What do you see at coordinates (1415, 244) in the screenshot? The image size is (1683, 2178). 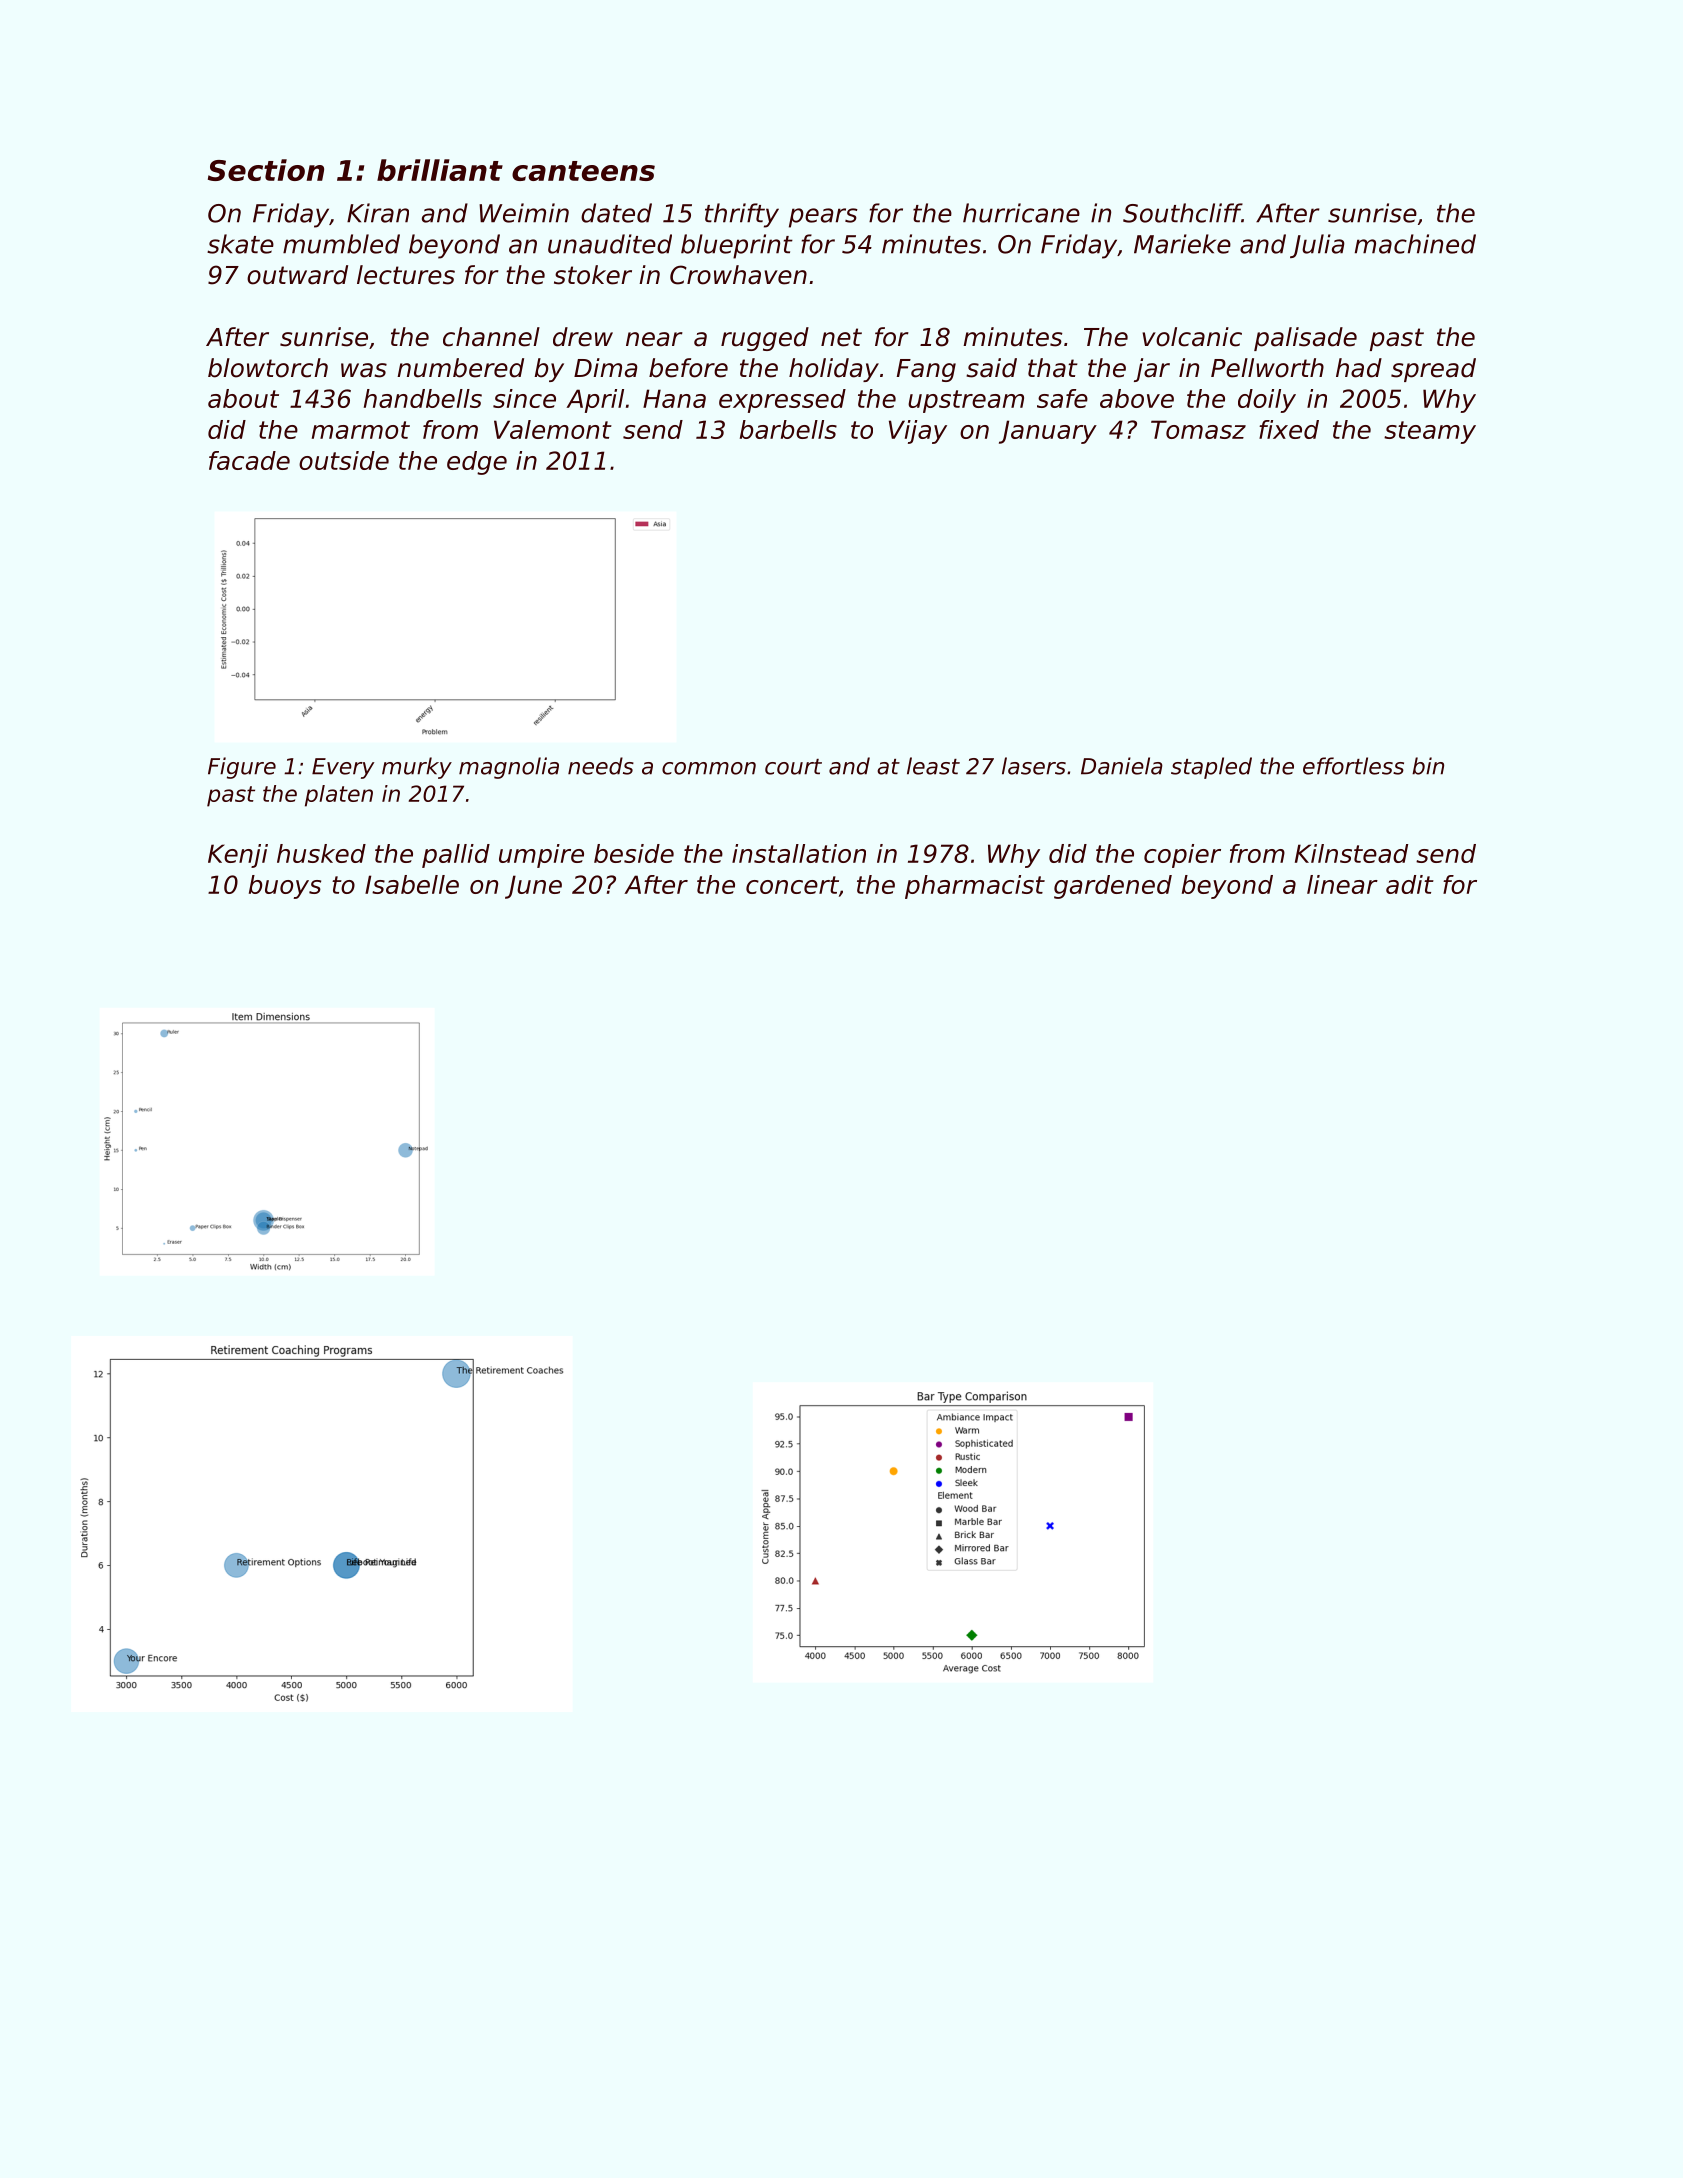 I see `machined` at bounding box center [1415, 244].
